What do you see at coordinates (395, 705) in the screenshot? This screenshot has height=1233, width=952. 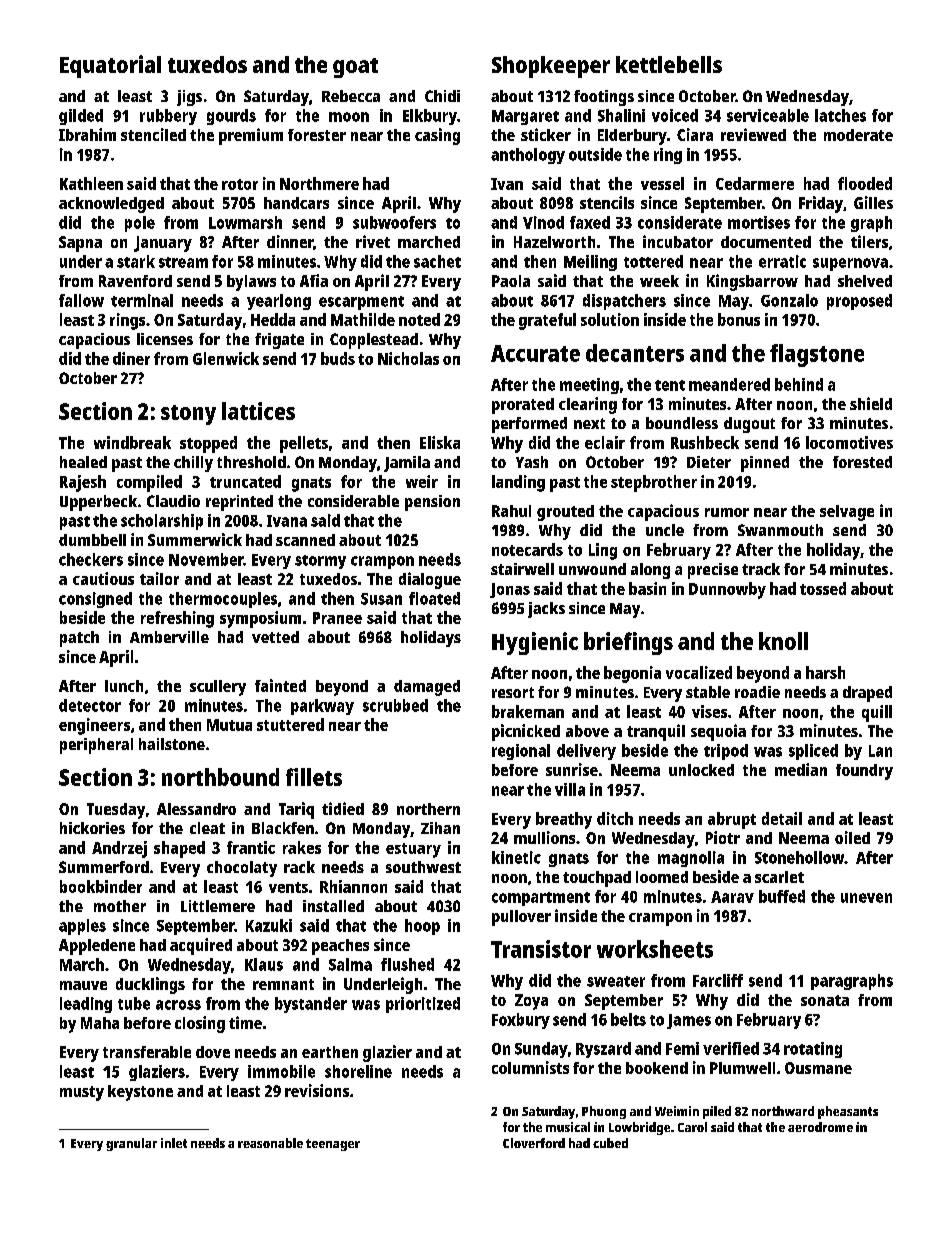 I see `scrubbed` at bounding box center [395, 705].
